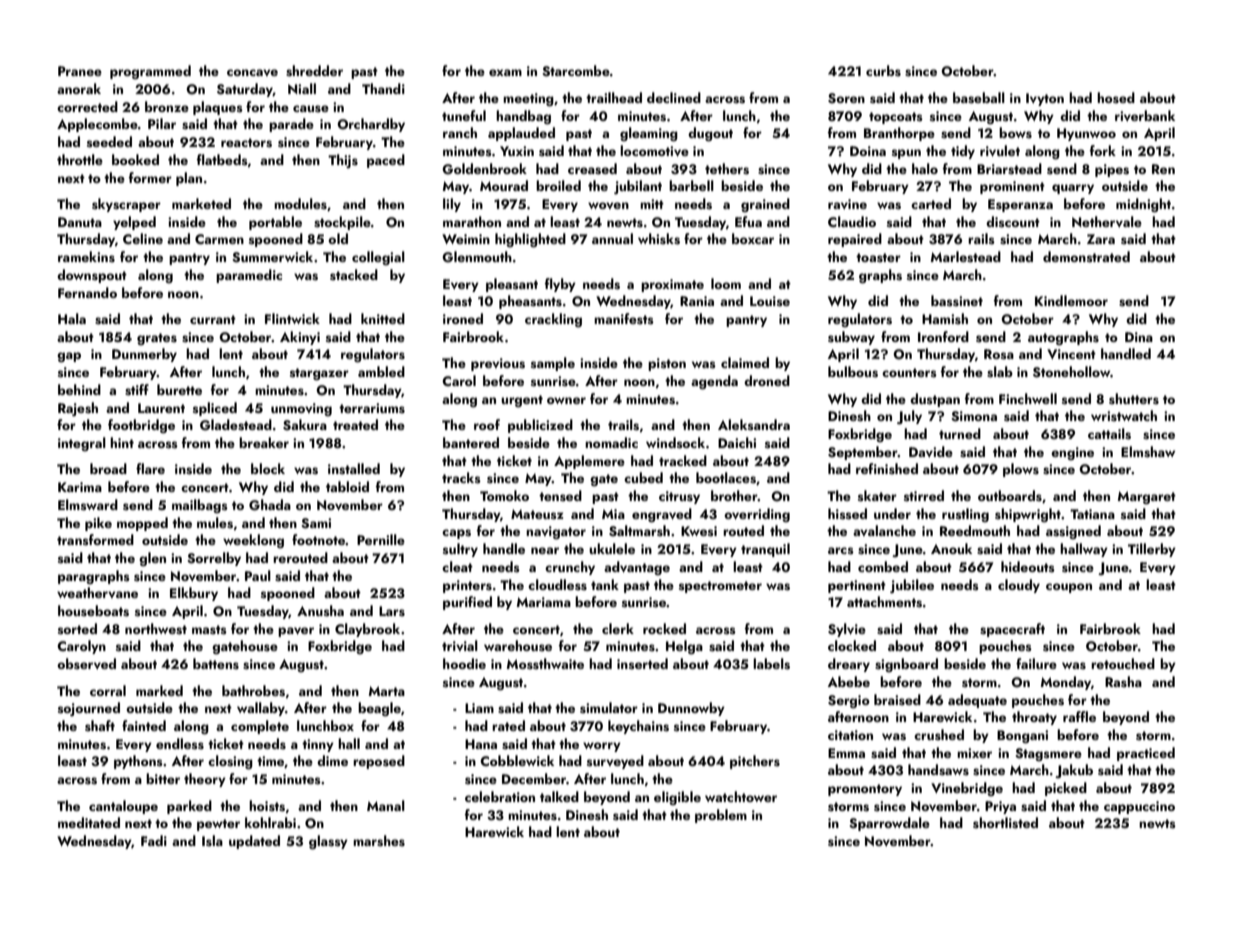 This page has width=1233, height=952. Describe the element at coordinates (343, 161) in the page. I see `Thijs` at that location.
